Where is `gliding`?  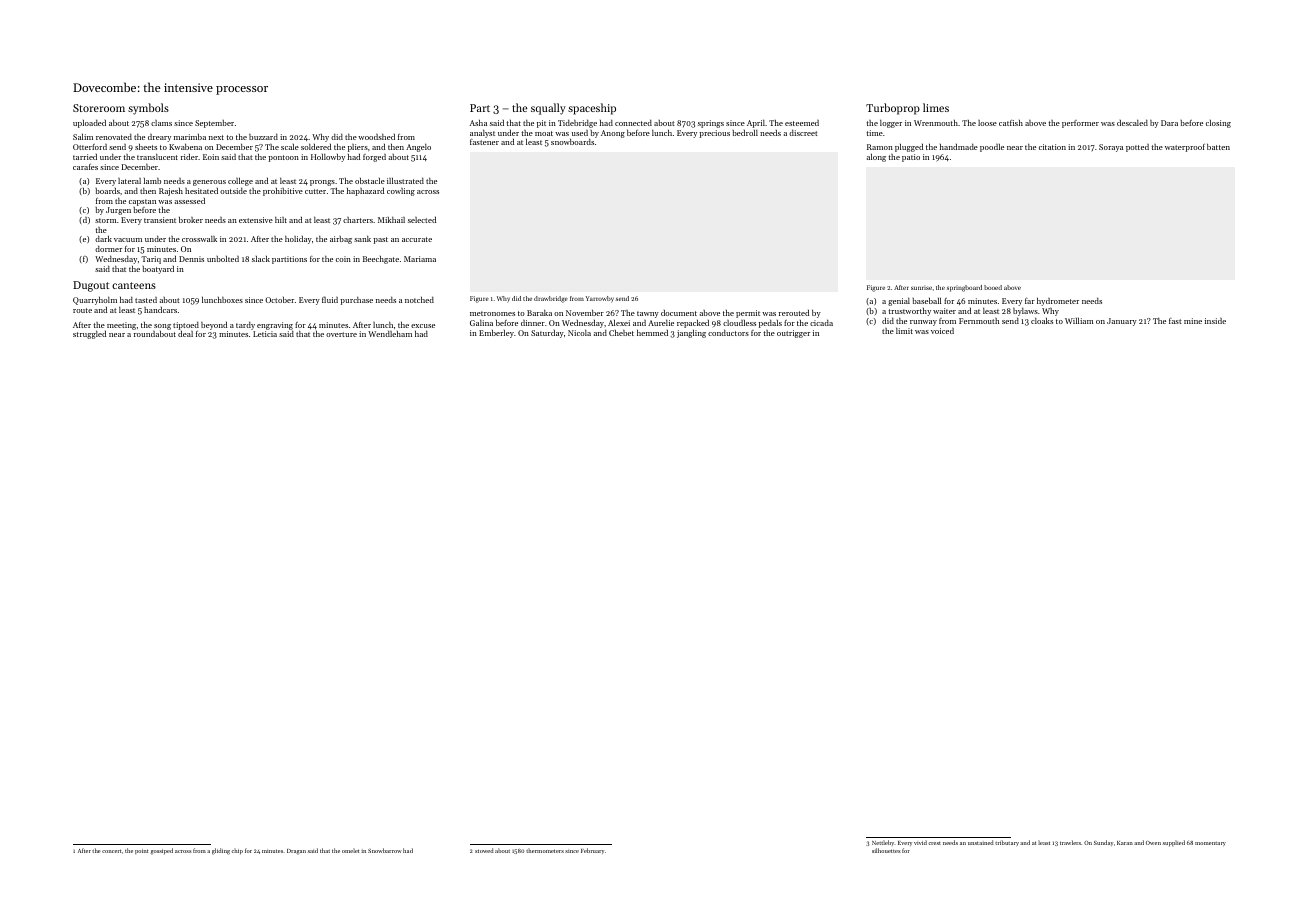 gliding is located at coordinates (221, 851).
